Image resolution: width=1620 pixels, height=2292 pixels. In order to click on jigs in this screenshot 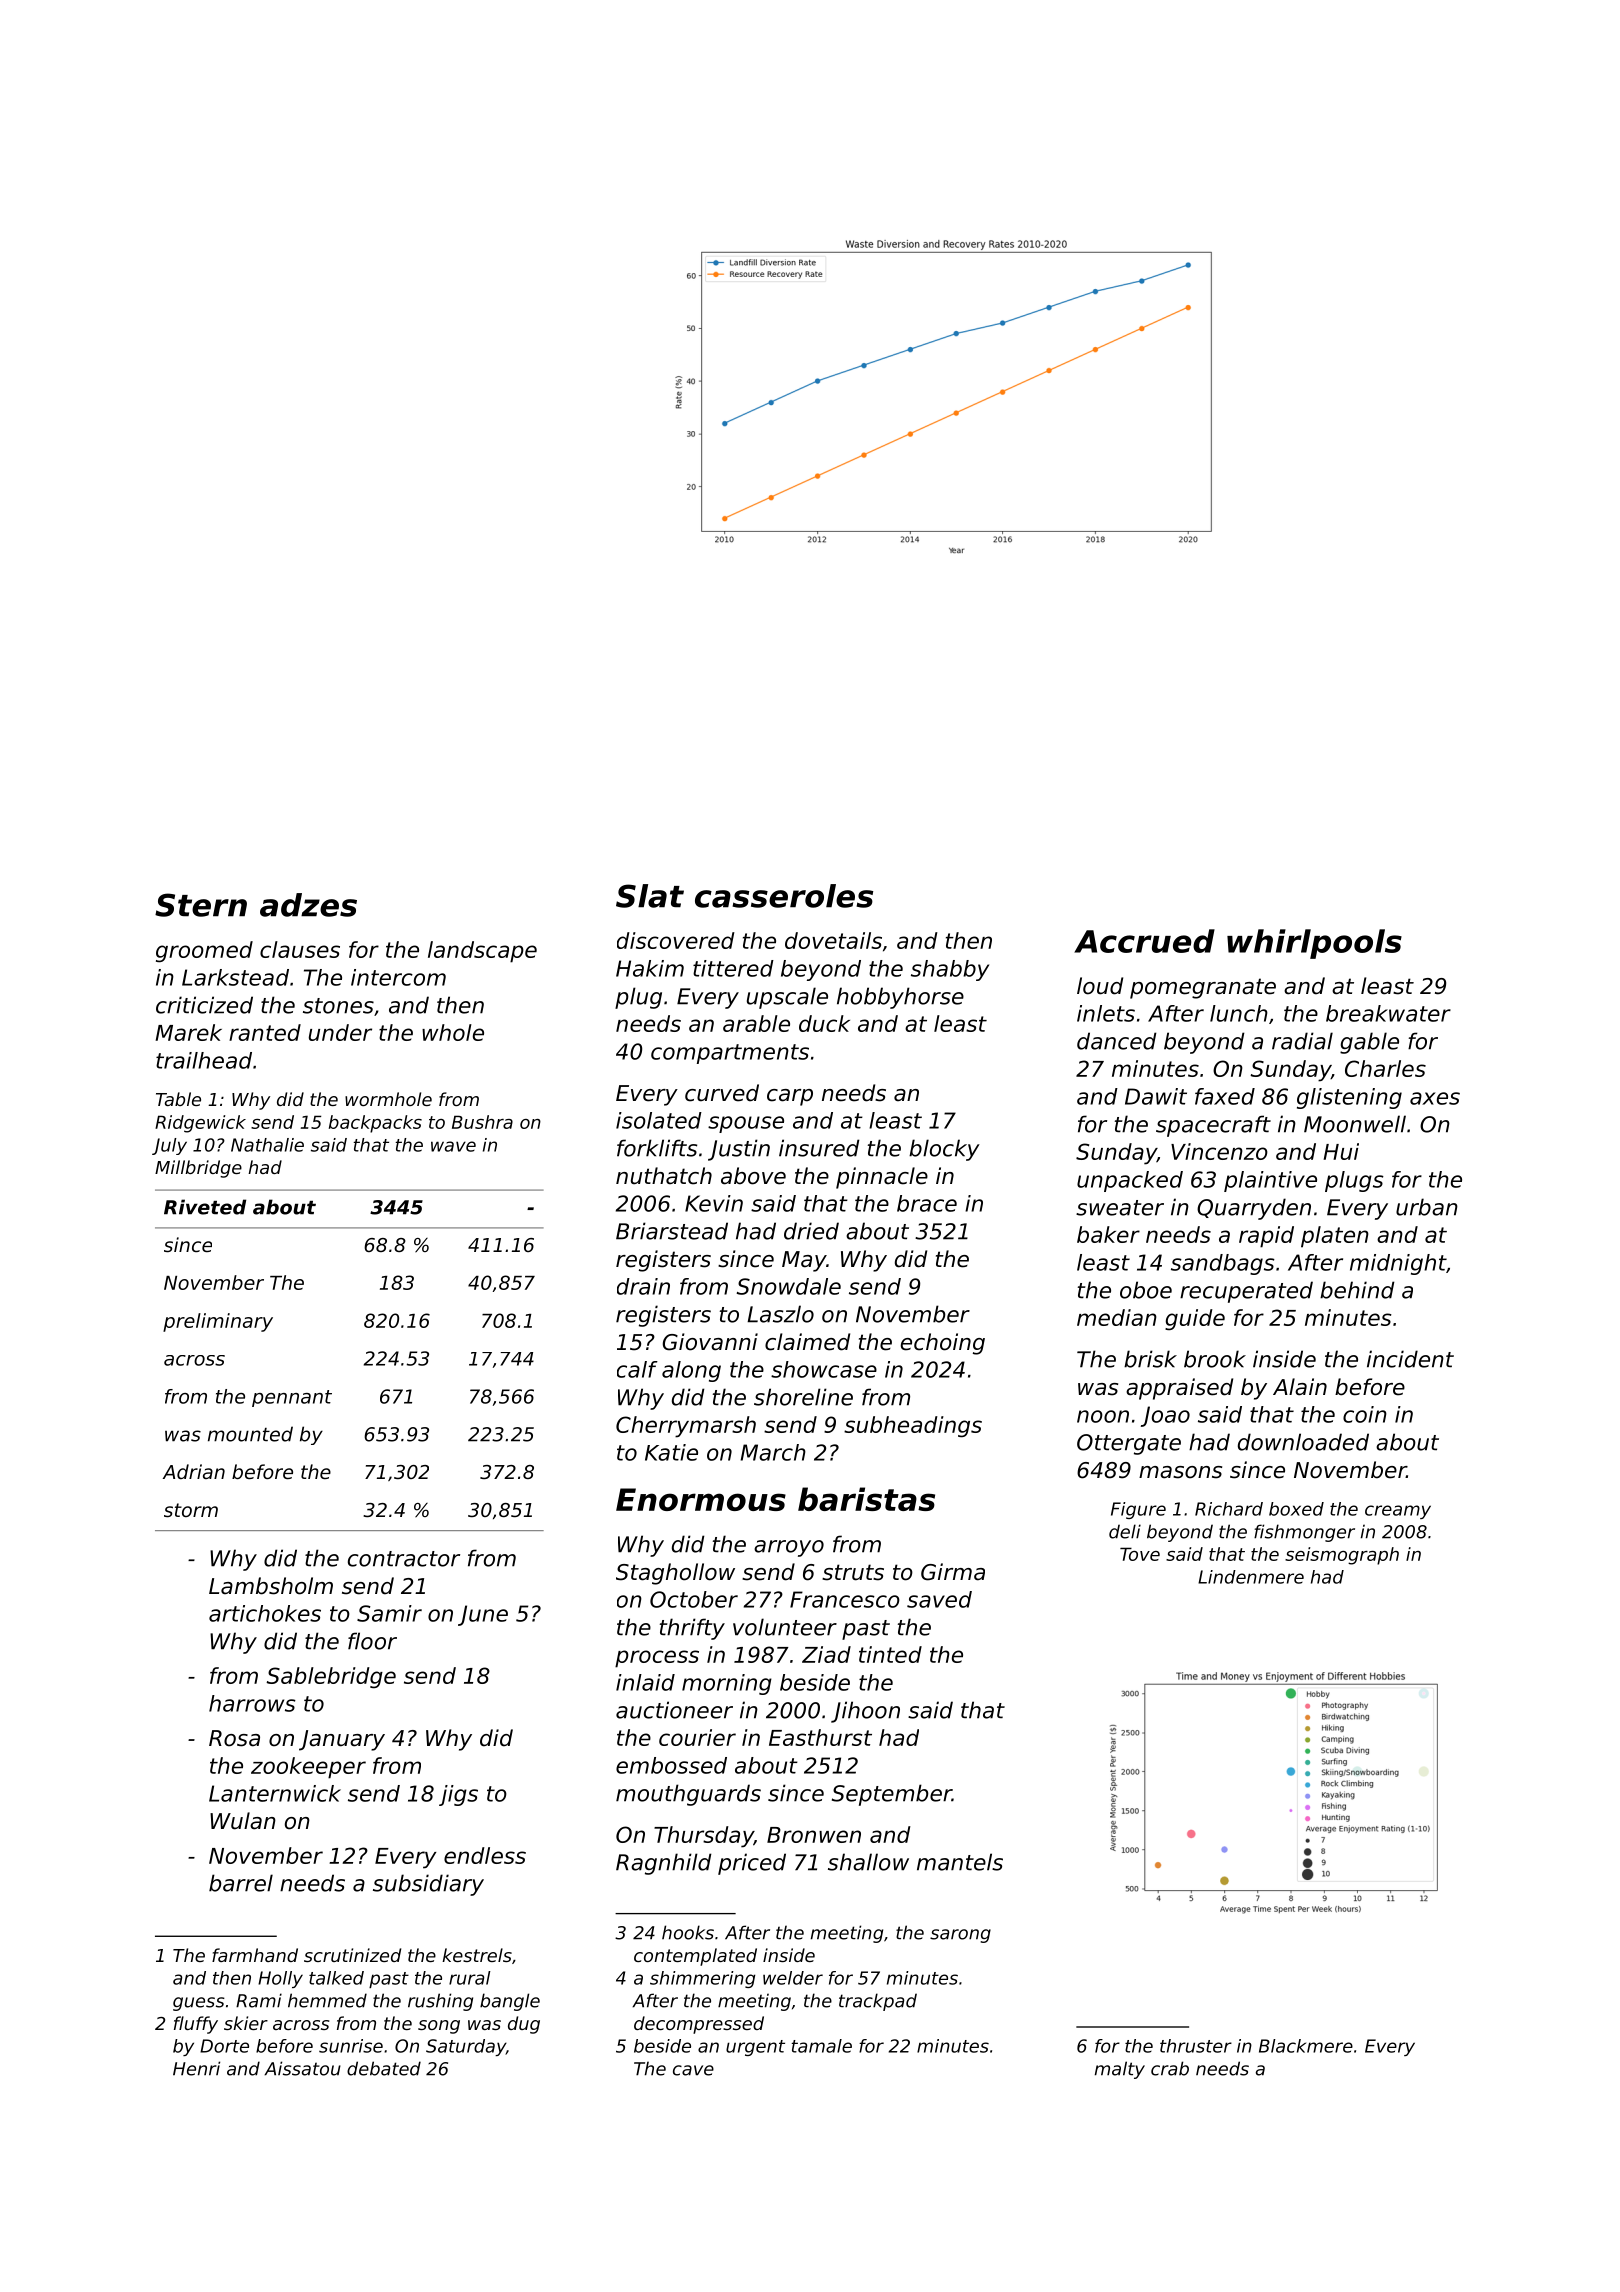, I will do `click(458, 1795)`.
